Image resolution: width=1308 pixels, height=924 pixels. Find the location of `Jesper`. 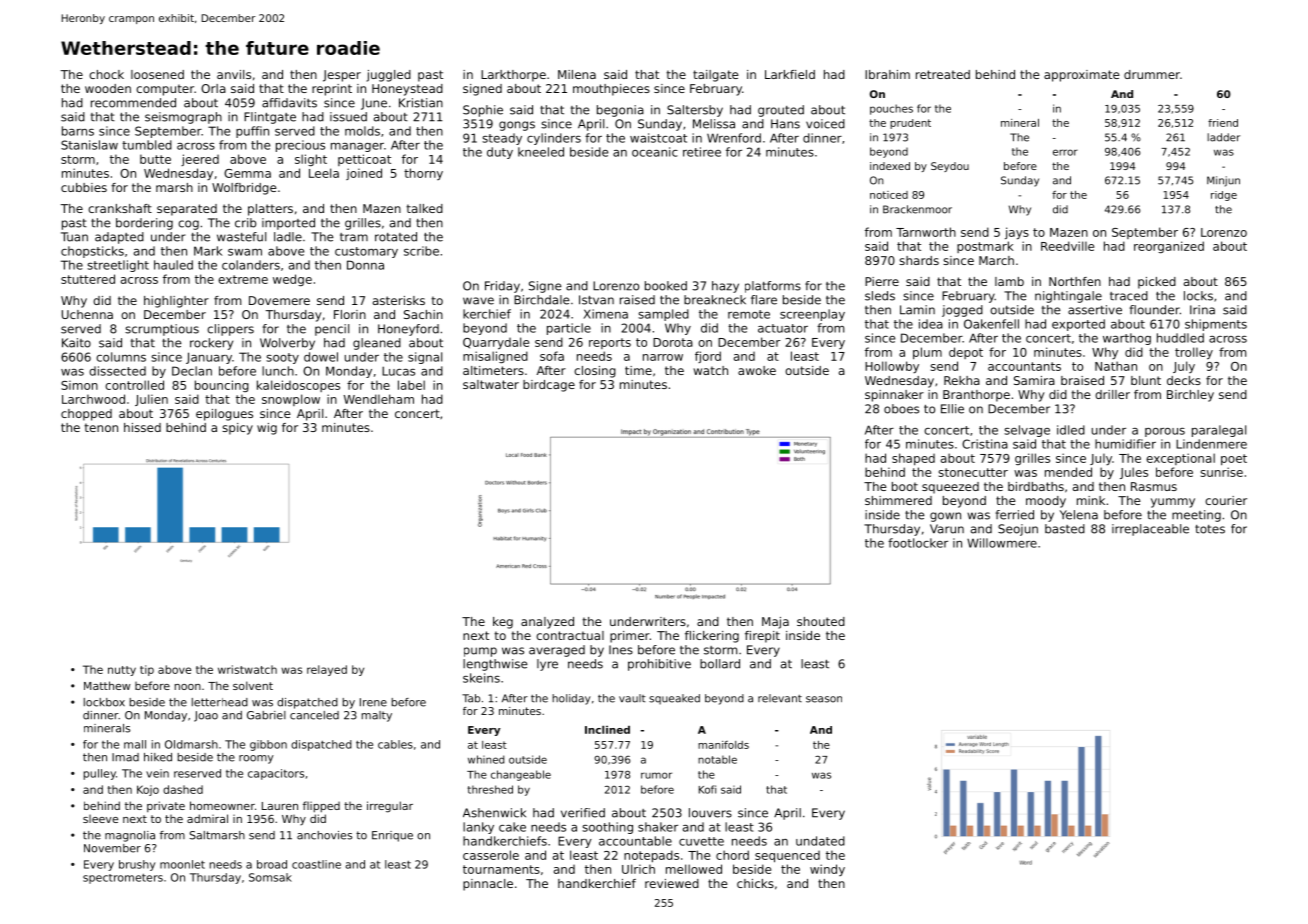

Jesper is located at coordinates (342, 76).
